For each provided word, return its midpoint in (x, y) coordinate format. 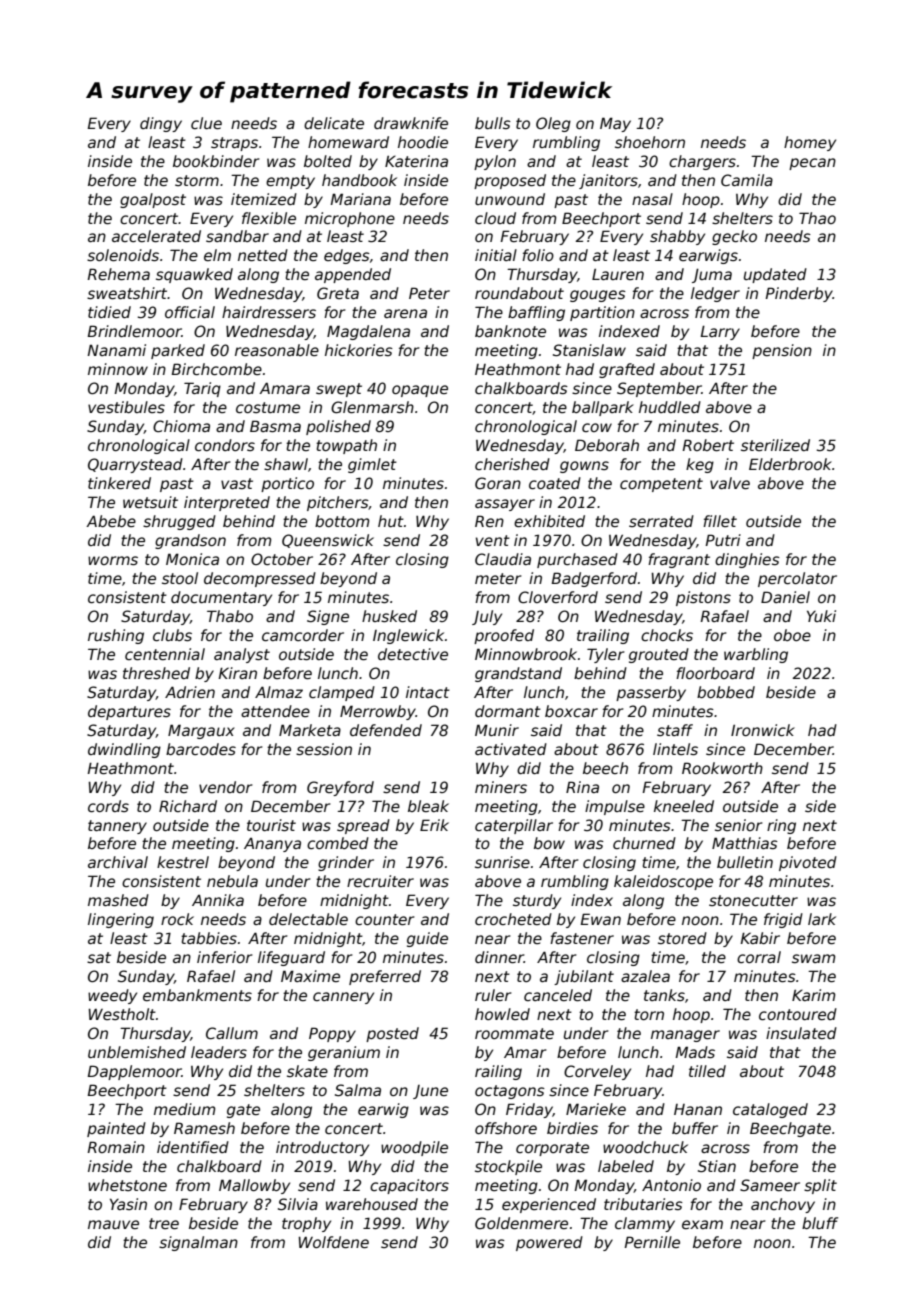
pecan (812, 164)
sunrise (502, 862)
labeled (626, 1166)
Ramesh (204, 1128)
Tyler (606, 655)
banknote (510, 331)
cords (108, 806)
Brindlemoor (134, 331)
